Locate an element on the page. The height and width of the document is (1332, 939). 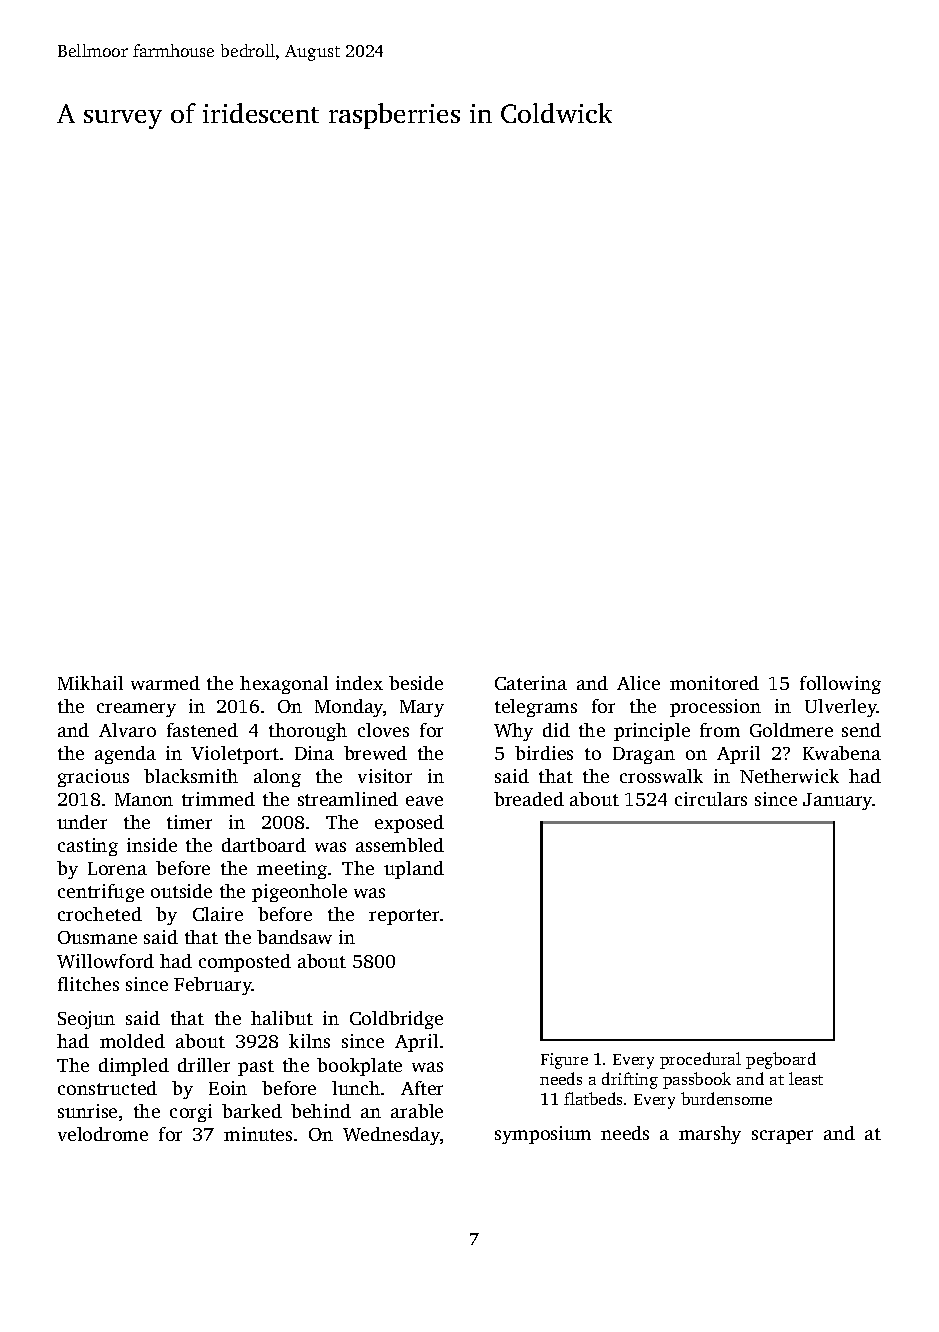
under is located at coordinates (82, 822).
